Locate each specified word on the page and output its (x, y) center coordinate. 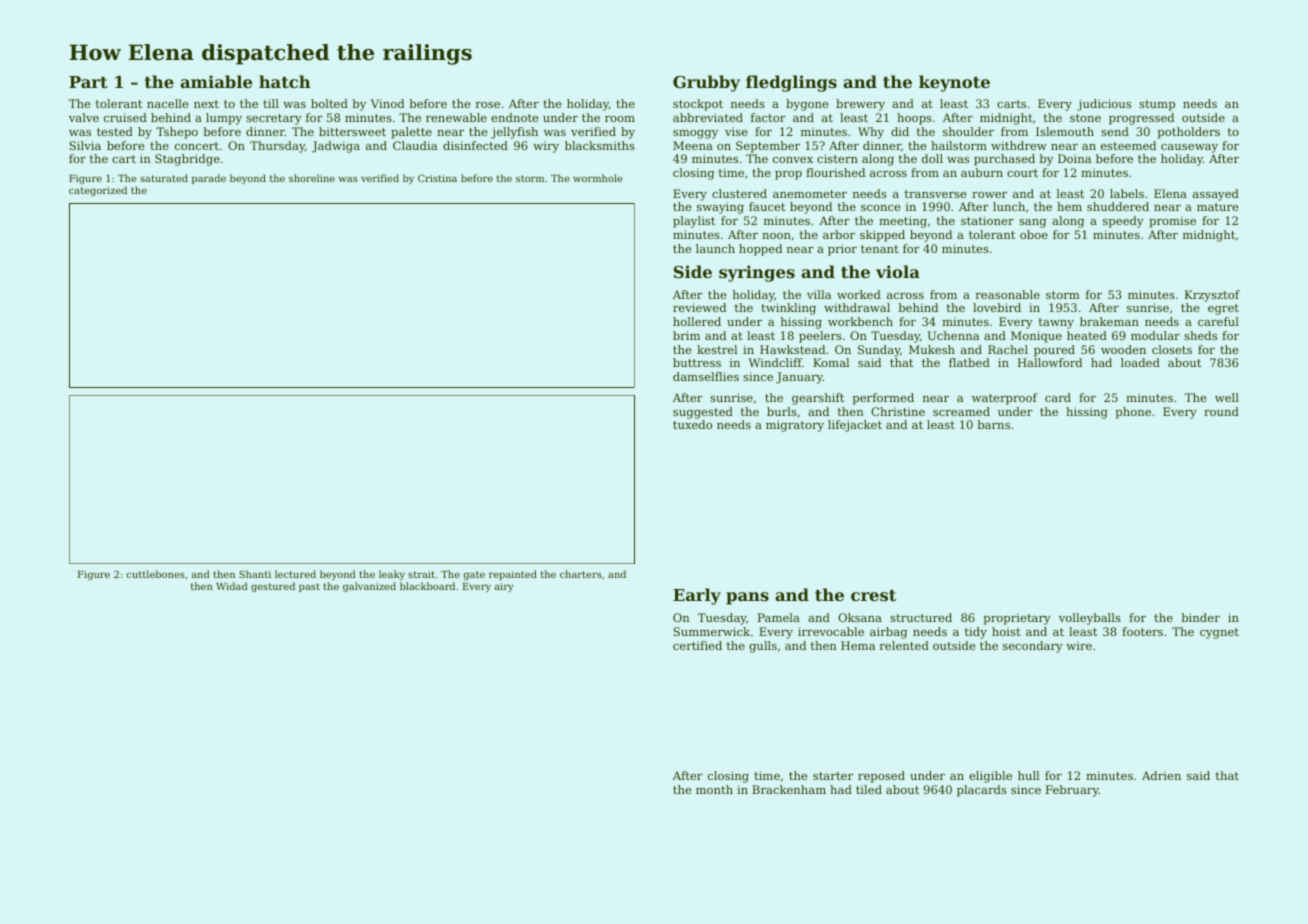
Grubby (706, 83)
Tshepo (177, 133)
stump (1157, 105)
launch (715, 248)
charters (581, 574)
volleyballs (1090, 619)
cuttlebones (156, 574)
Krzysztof (1212, 296)
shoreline (312, 178)
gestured (273, 587)
